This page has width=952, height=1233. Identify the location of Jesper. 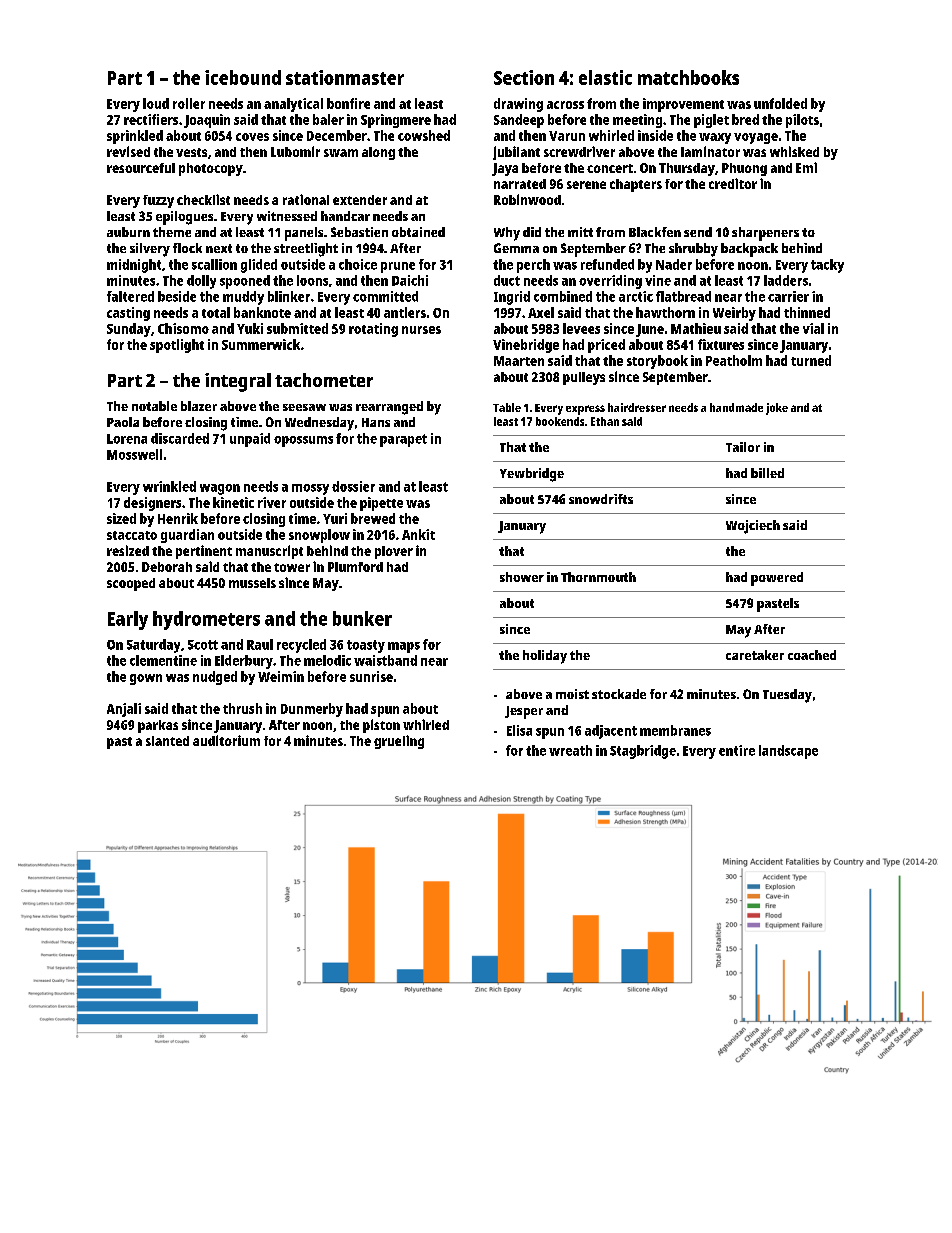
(524, 712).
